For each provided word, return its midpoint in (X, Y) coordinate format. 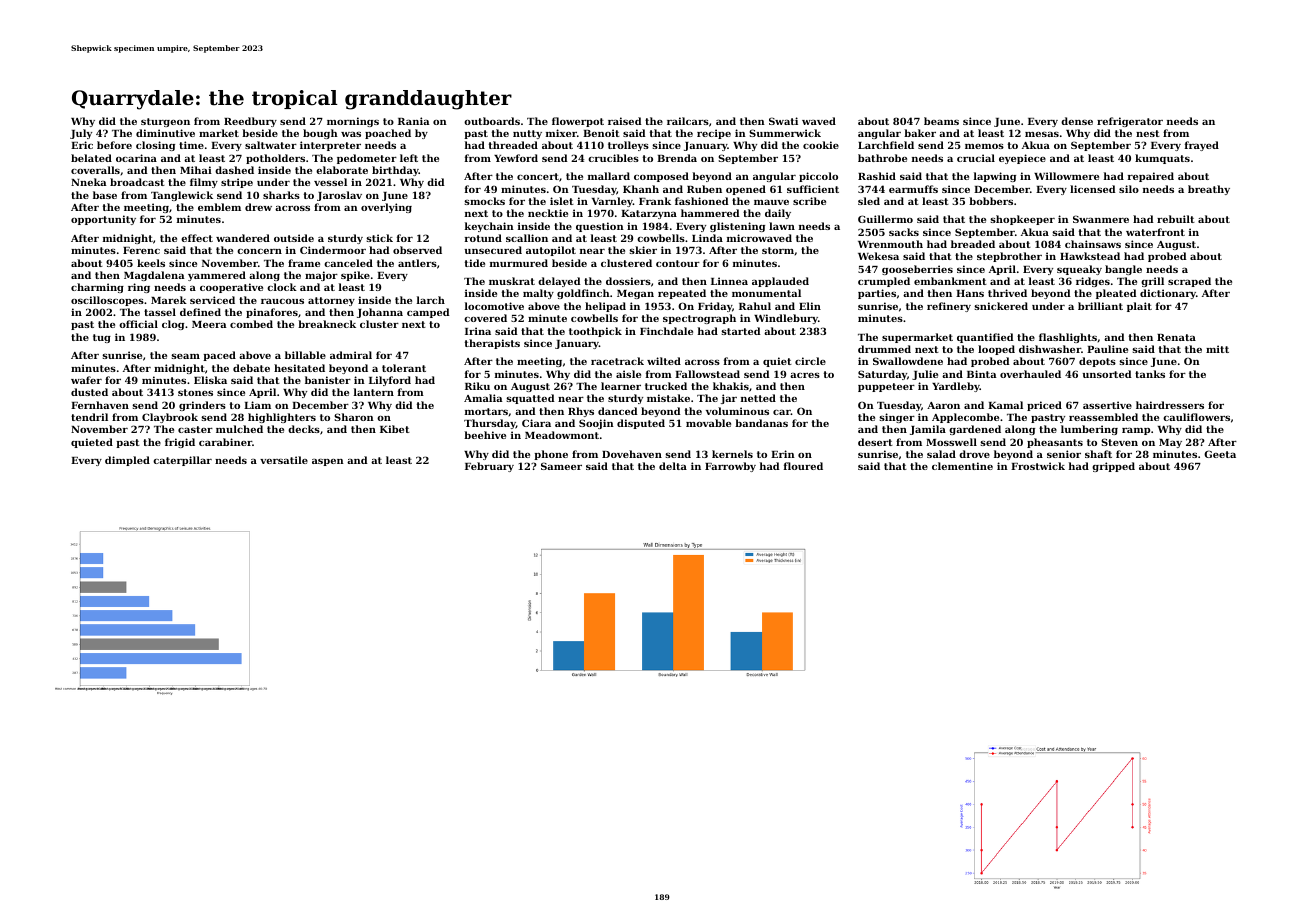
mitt (1217, 349)
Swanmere (1101, 219)
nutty (527, 134)
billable (305, 355)
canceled (348, 263)
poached (388, 134)
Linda (707, 238)
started (741, 331)
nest (1148, 133)
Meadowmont (562, 435)
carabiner (225, 442)
